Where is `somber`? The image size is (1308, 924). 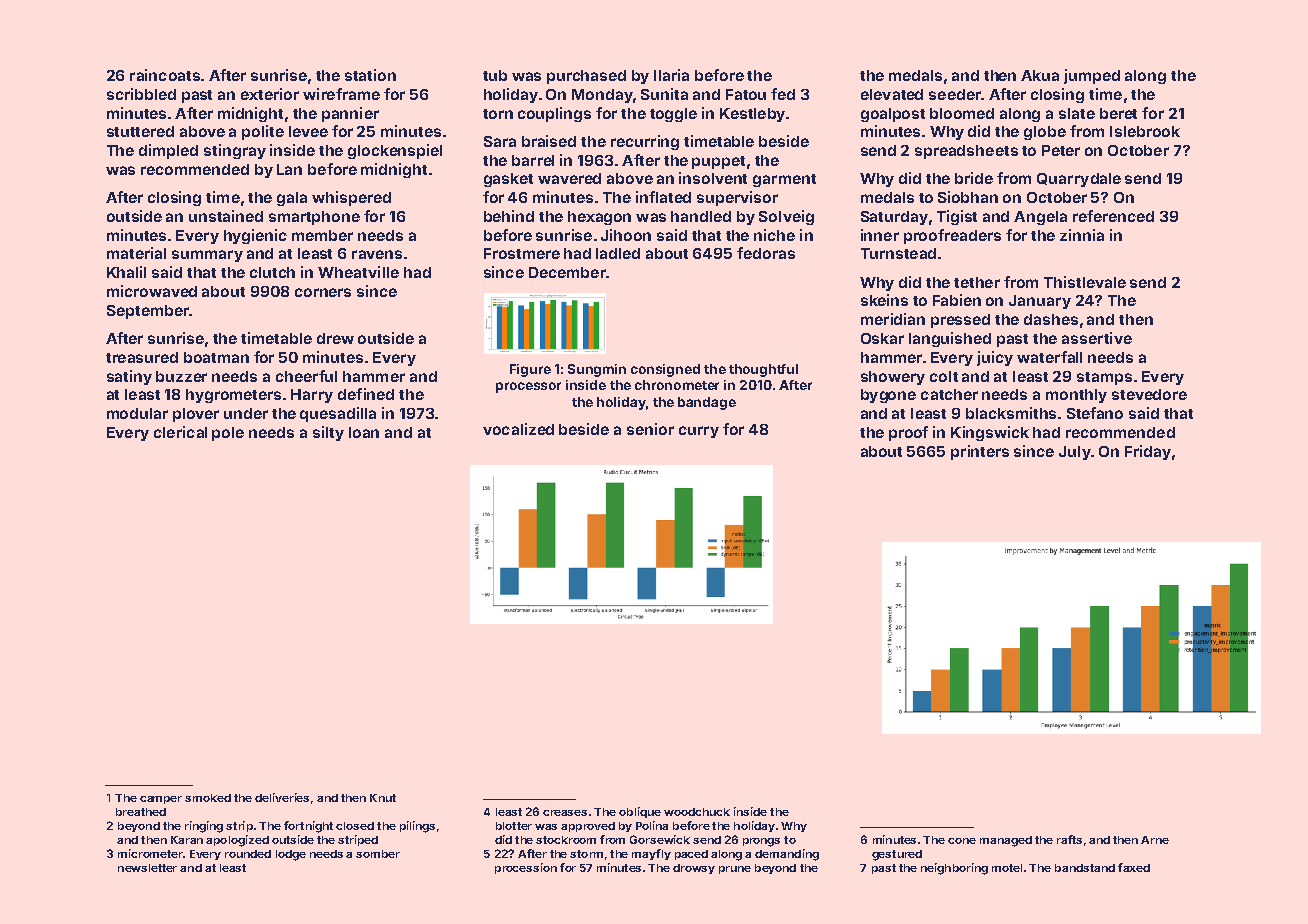 somber is located at coordinates (378, 854).
